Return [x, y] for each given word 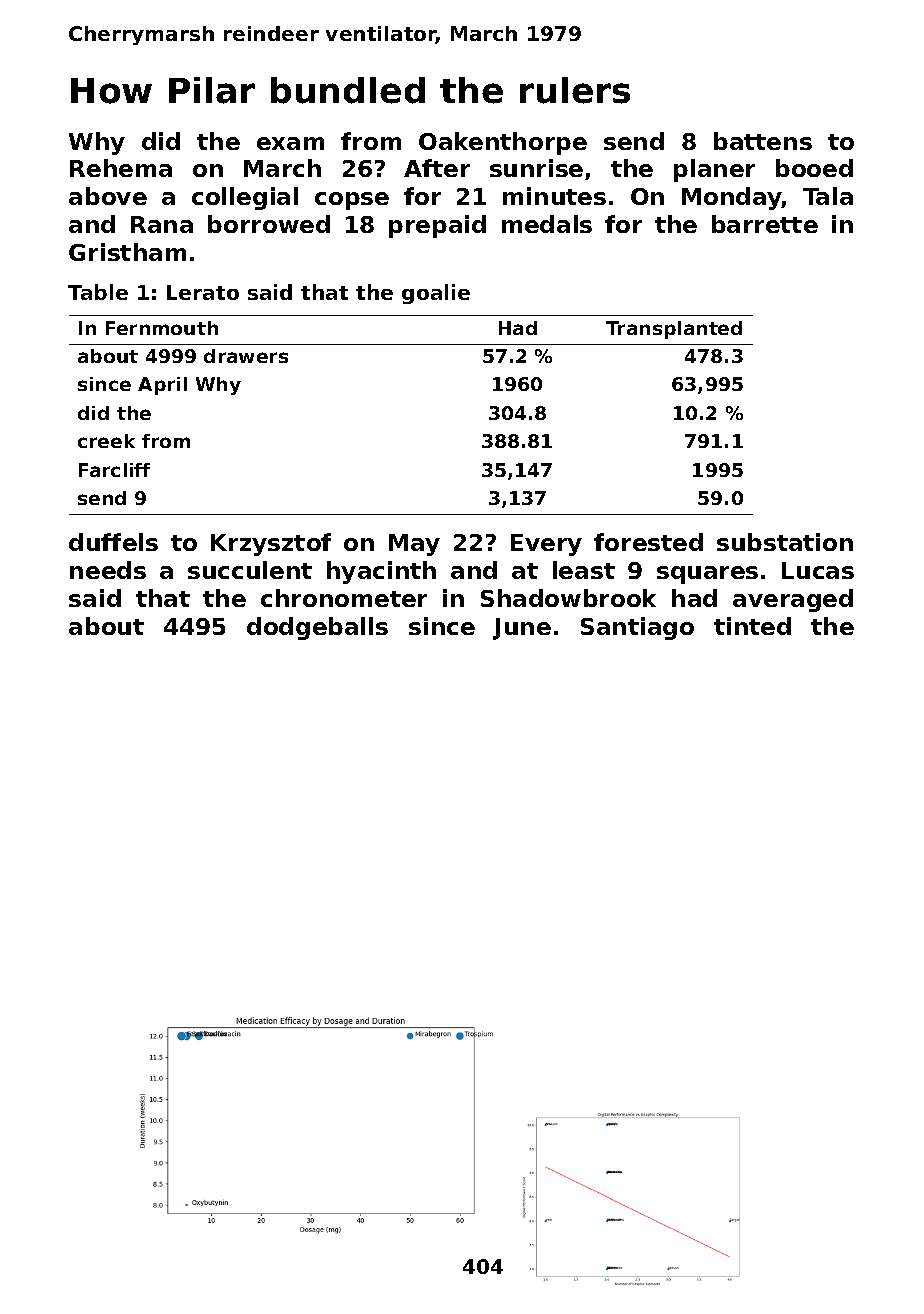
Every [546, 545]
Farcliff [114, 470]
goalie [436, 294]
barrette [765, 224]
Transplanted [674, 330]
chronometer [344, 598]
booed [814, 168]
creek [106, 441]
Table [98, 292]
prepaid [437, 226]
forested [648, 542]
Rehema [121, 168]
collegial [245, 198]
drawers [246, 356]
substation [785, 542]
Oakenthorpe [503, 143]
